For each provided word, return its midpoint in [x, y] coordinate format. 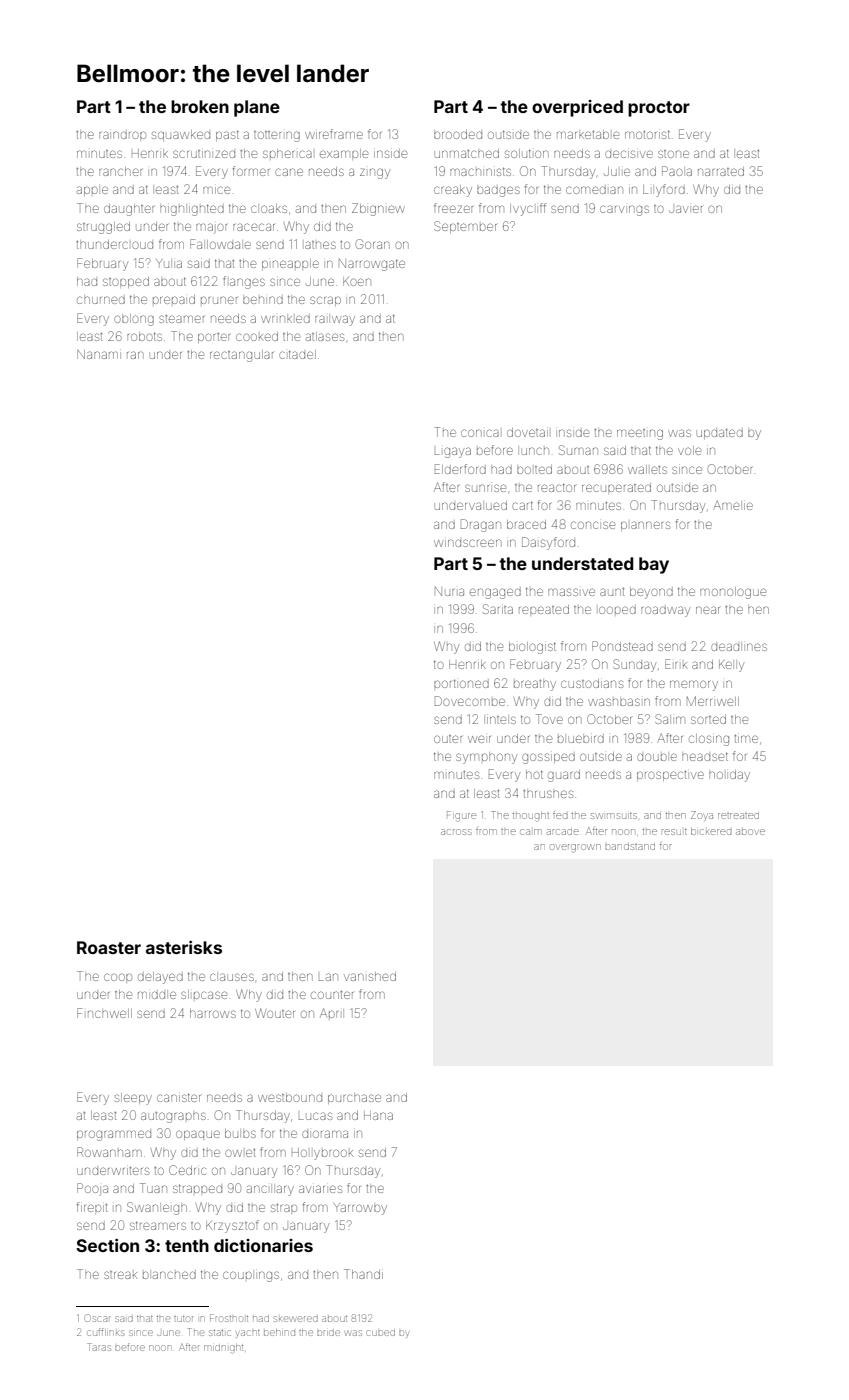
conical [480, 433]
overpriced [577, 108]
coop [118, 977]
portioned [461, 683]
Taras [99, 1347]
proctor [659, 109]
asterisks [184, 947]
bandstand [630, 846]
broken [200, 106]
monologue [733, 593]
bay [654, 565]
